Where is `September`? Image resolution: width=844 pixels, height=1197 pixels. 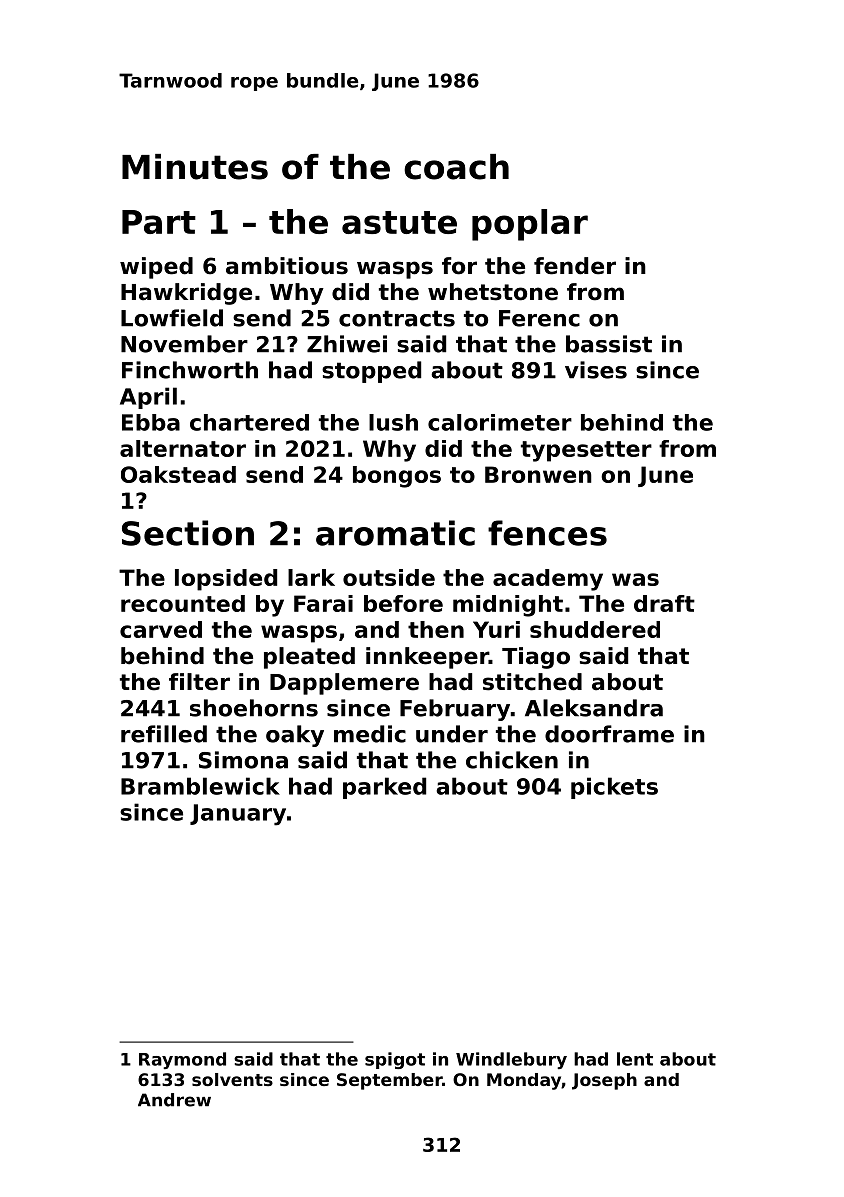 September is located at coordinates (389, 1081).
